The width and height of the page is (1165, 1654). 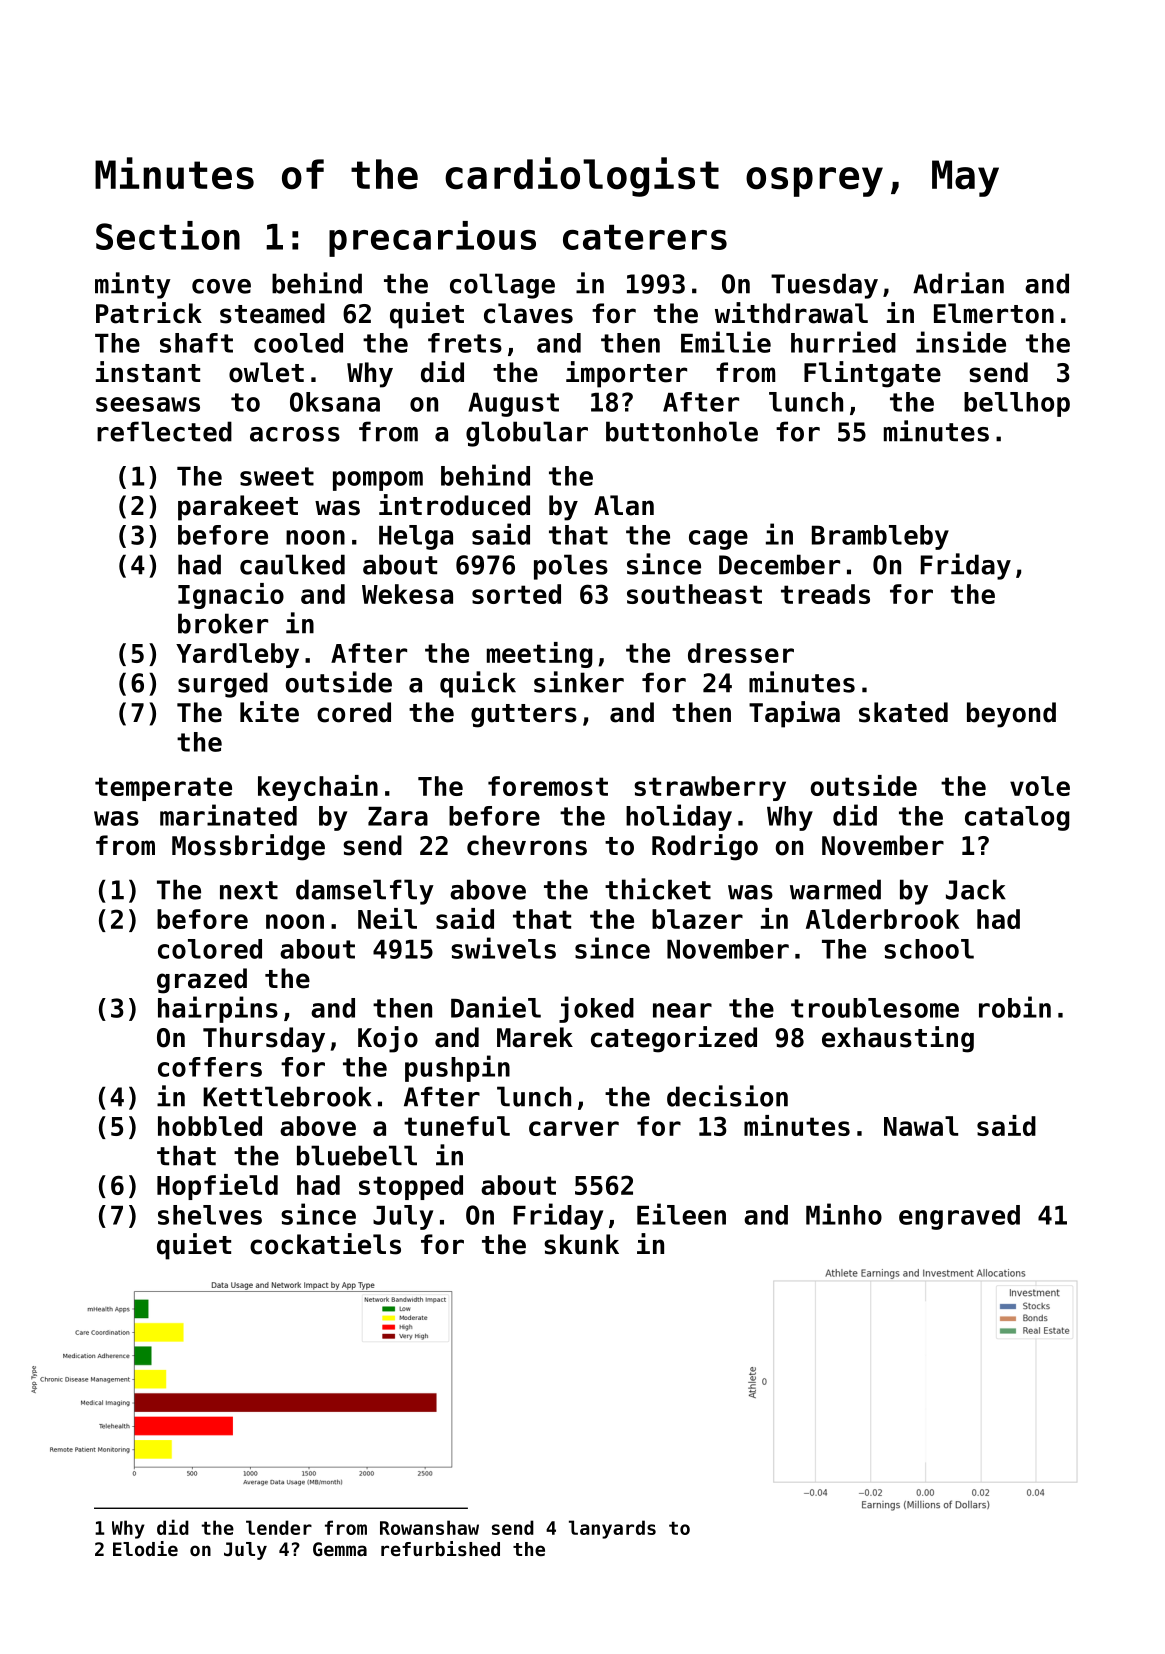 What do you see at coordinates (210, 1215) in the page?
I see `shelves` at bounding box center [210, 1215].
